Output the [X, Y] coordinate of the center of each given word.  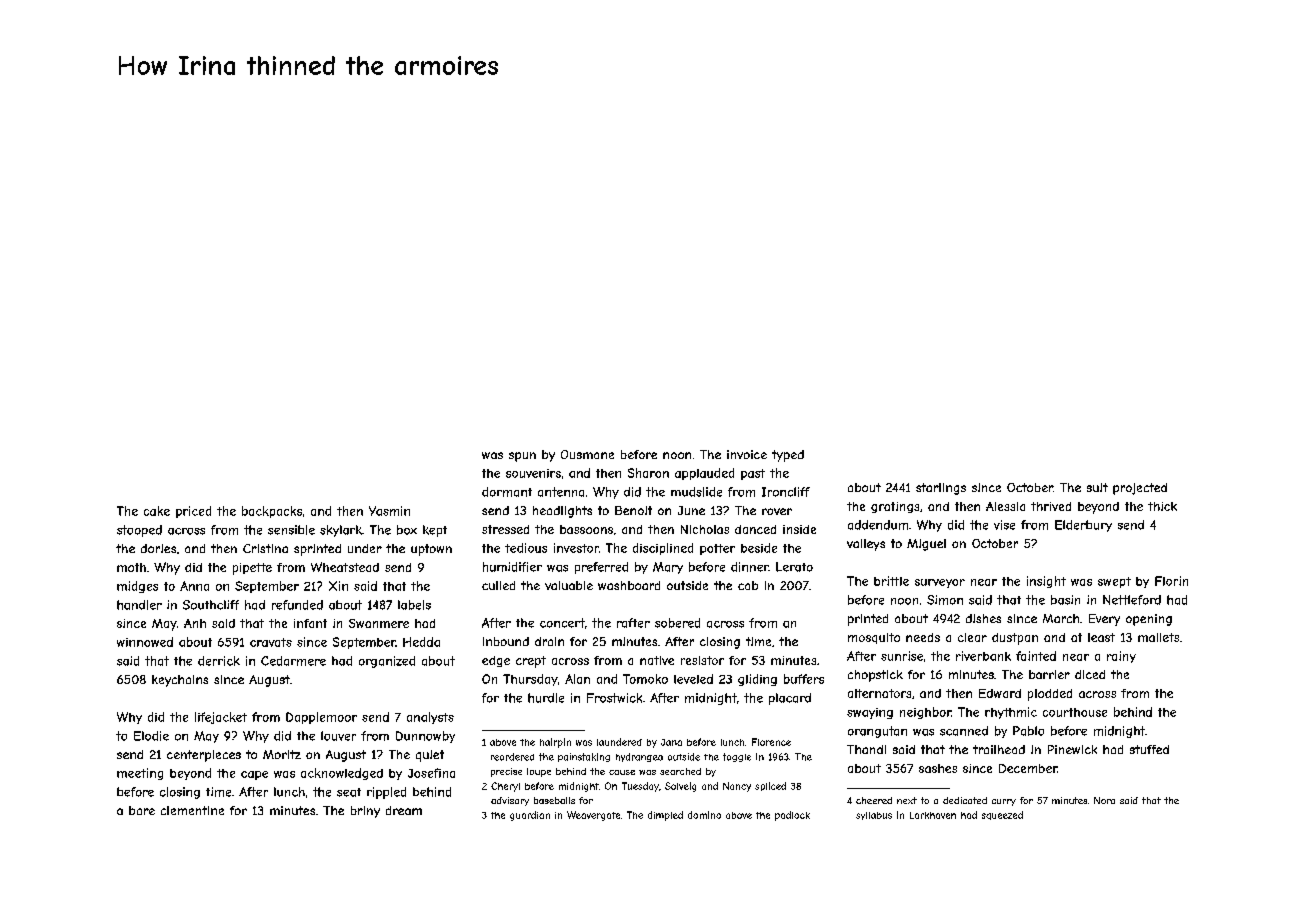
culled [498, 585]
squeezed [1002, 815]
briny [365, 812]
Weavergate [593, 816]
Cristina [265, 548]
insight [1046, 582]
